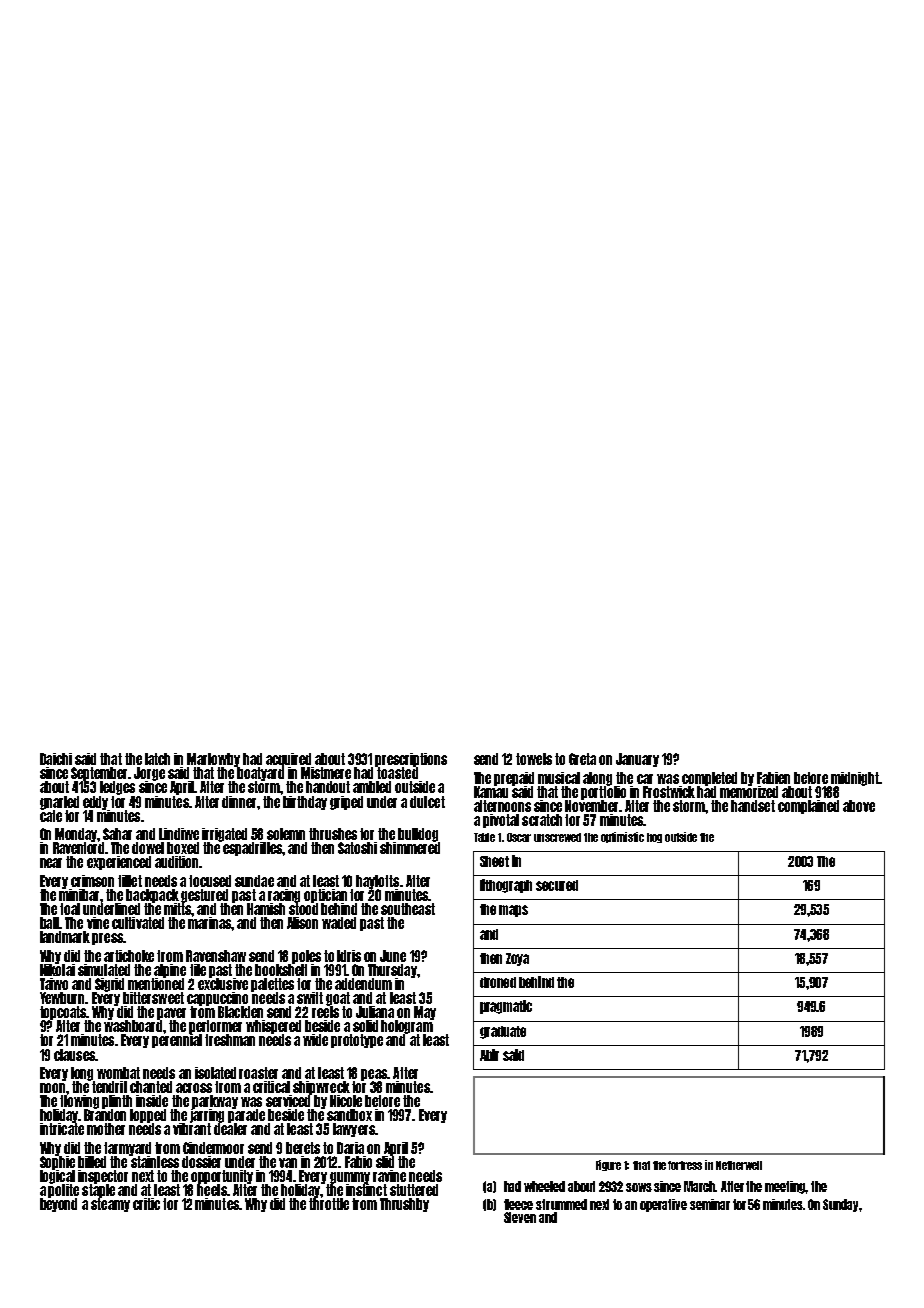  What do you see at coordinates (63, 1013) in the screenshot?
I see `topcoats` at bounding box center [63, 1013].
